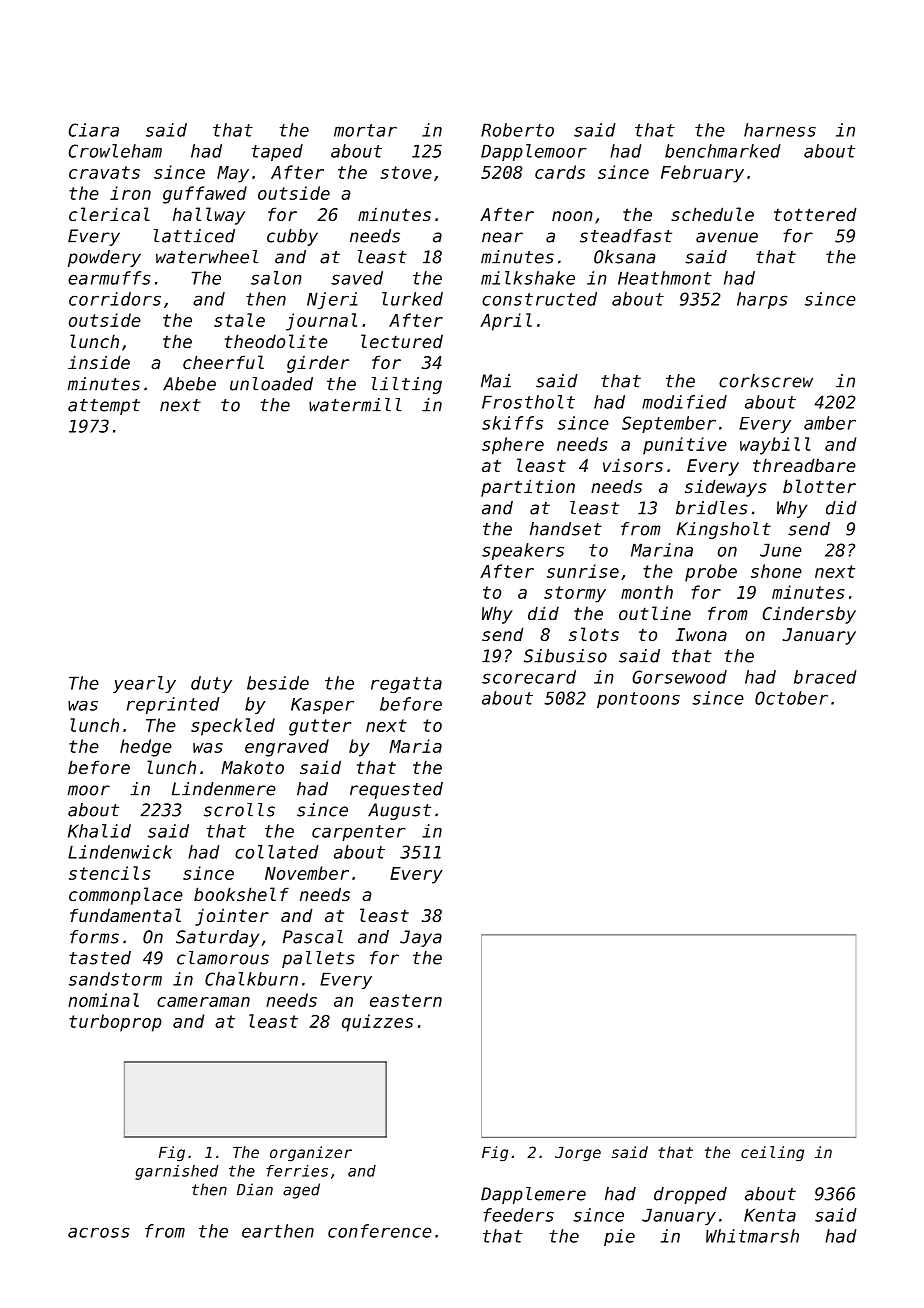 This screenshot has width=924, height=1308. Describe the element at coordinates (578, 1154) in the screenshot. I see `Jorge` at that location.
